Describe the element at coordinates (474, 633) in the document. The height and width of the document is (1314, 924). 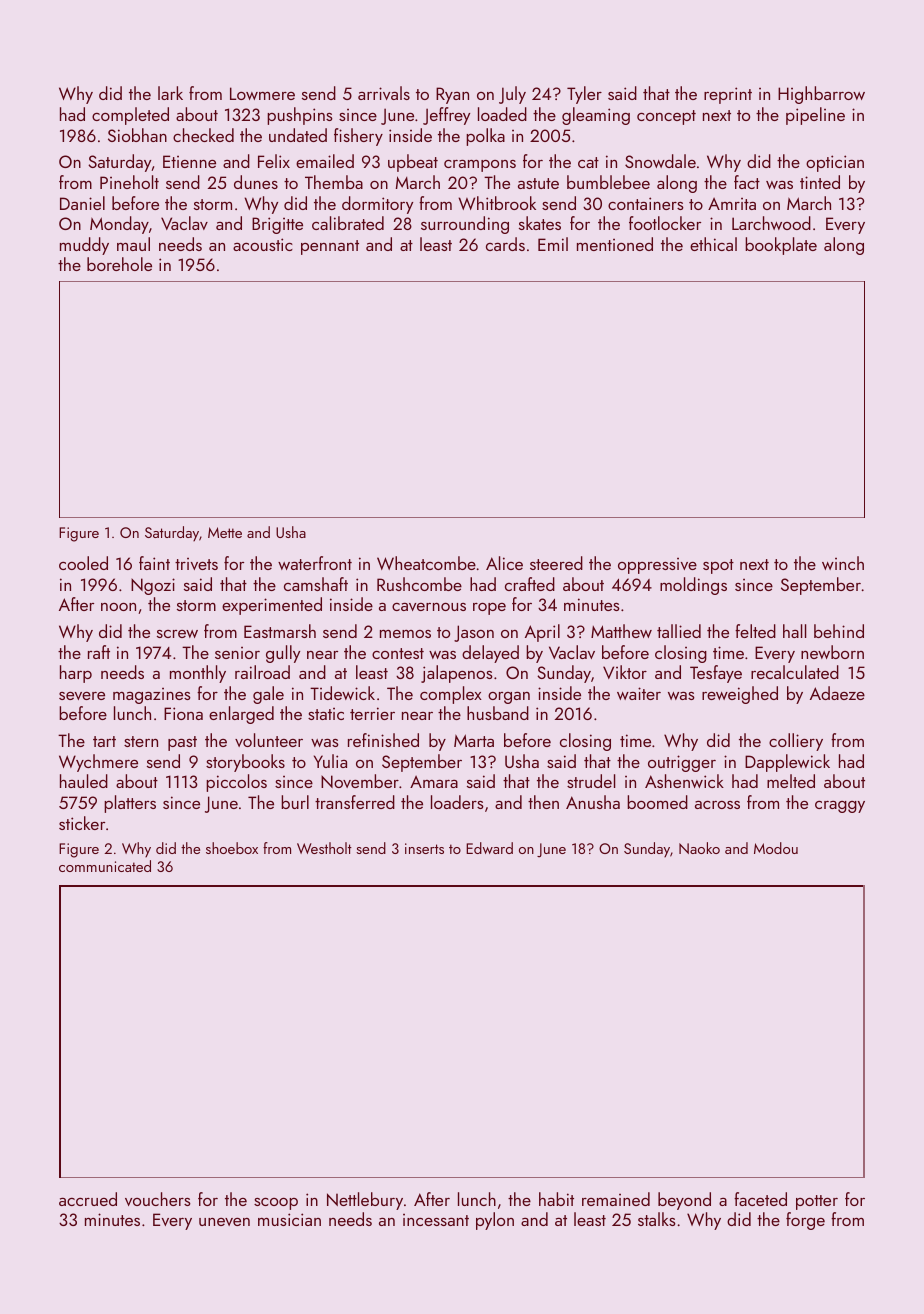
I see `Jason` at that location.
